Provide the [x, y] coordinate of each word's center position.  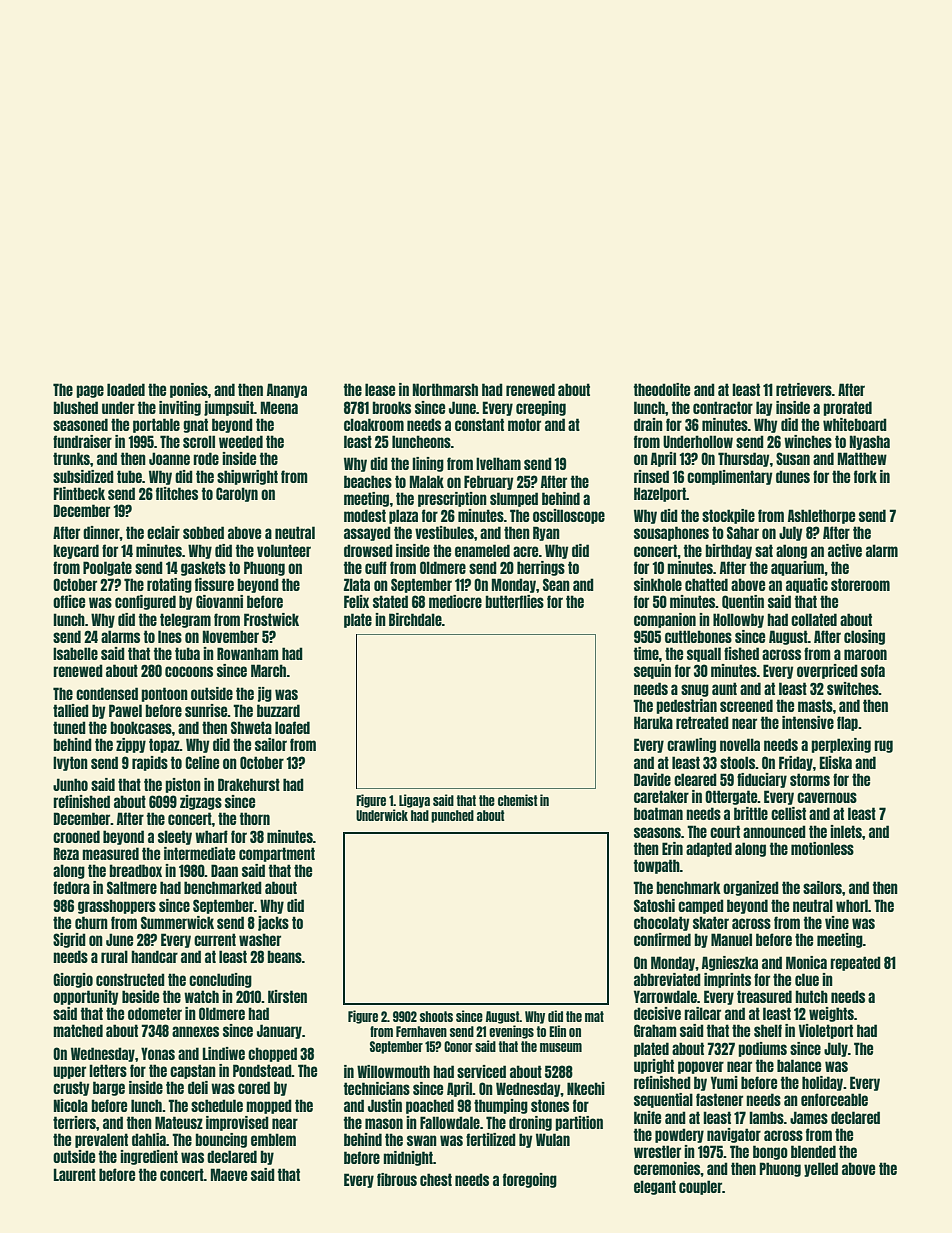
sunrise [206, 710]
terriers [74, 1122]
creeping [541, 408]
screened [746, 705]
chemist [517, 800]
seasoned [80, 424]
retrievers [804, 389]
